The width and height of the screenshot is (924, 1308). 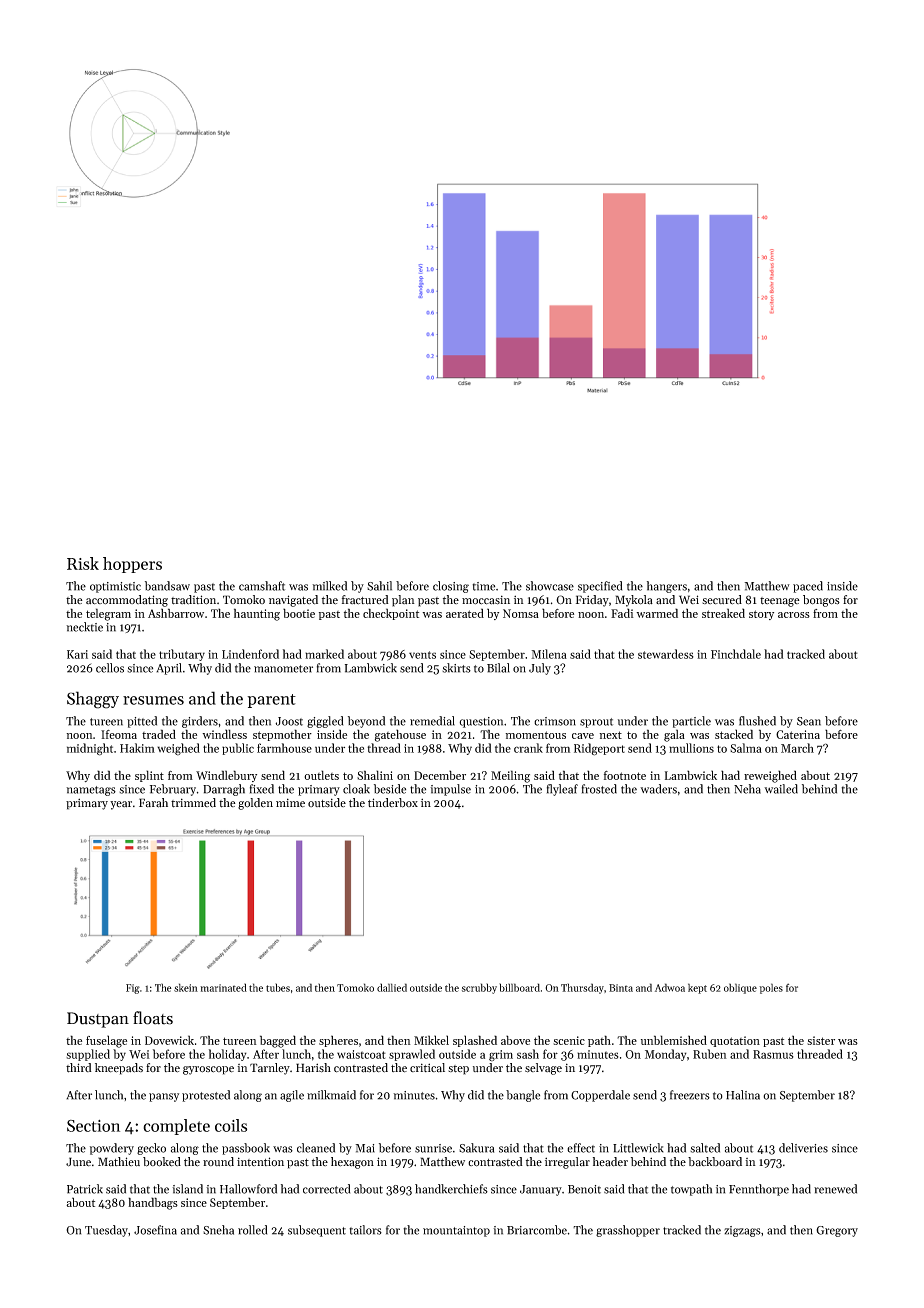 I want to click on billboard, so click(x=519, y=987).
